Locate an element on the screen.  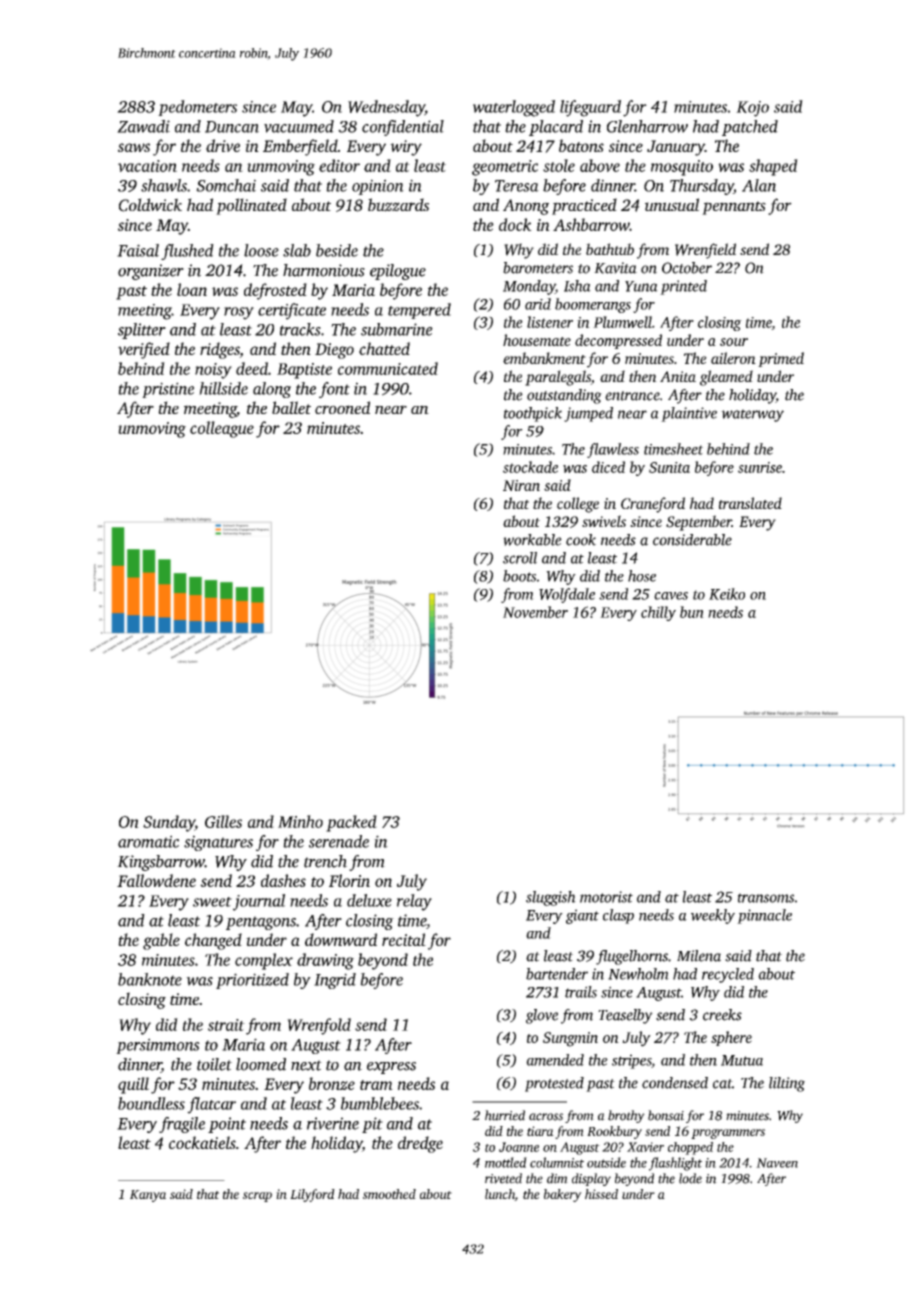
lode is located at coordinates (690, 1178).
